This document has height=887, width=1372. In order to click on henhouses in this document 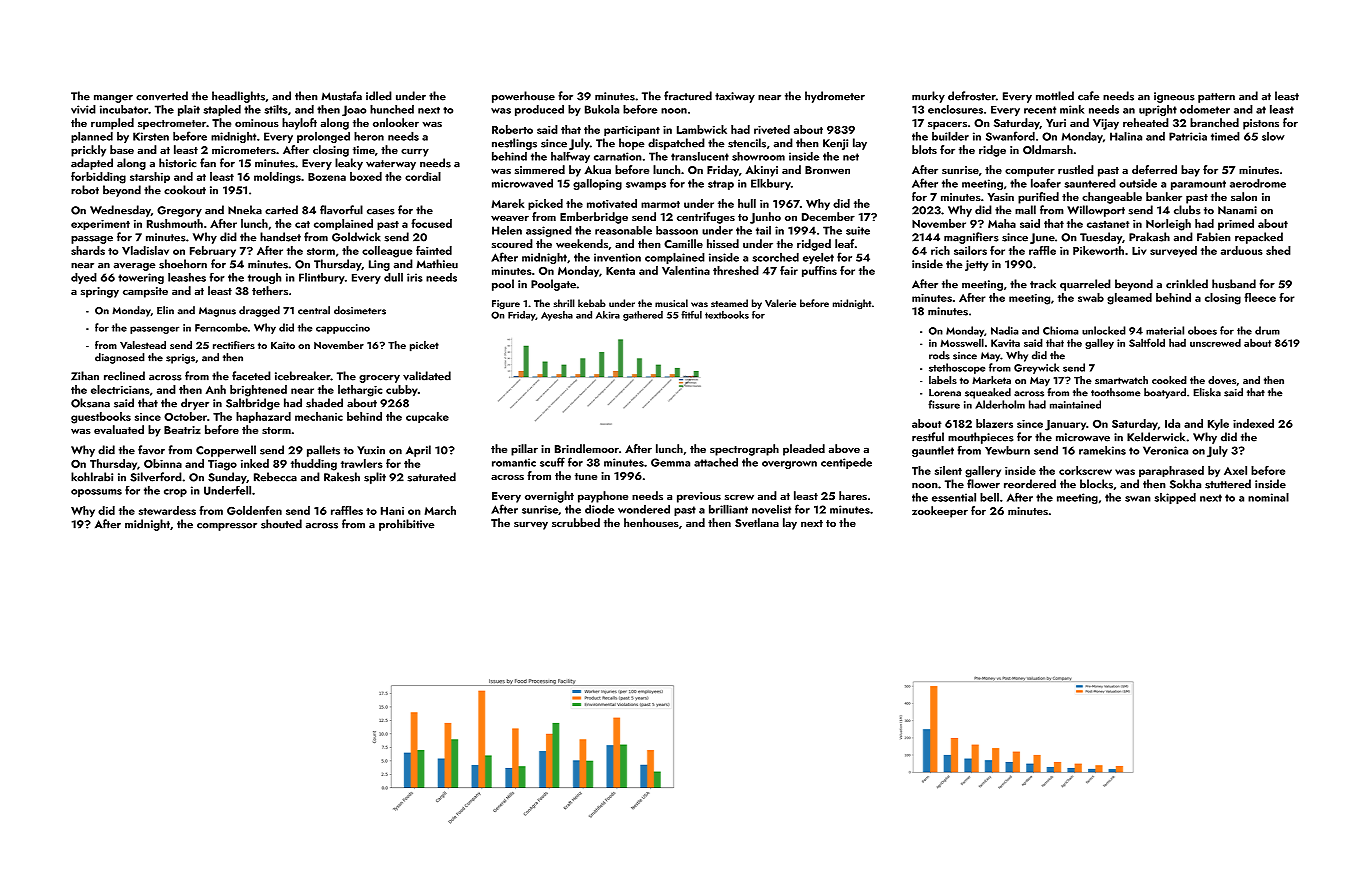, I will do `click(651, 522)`.
